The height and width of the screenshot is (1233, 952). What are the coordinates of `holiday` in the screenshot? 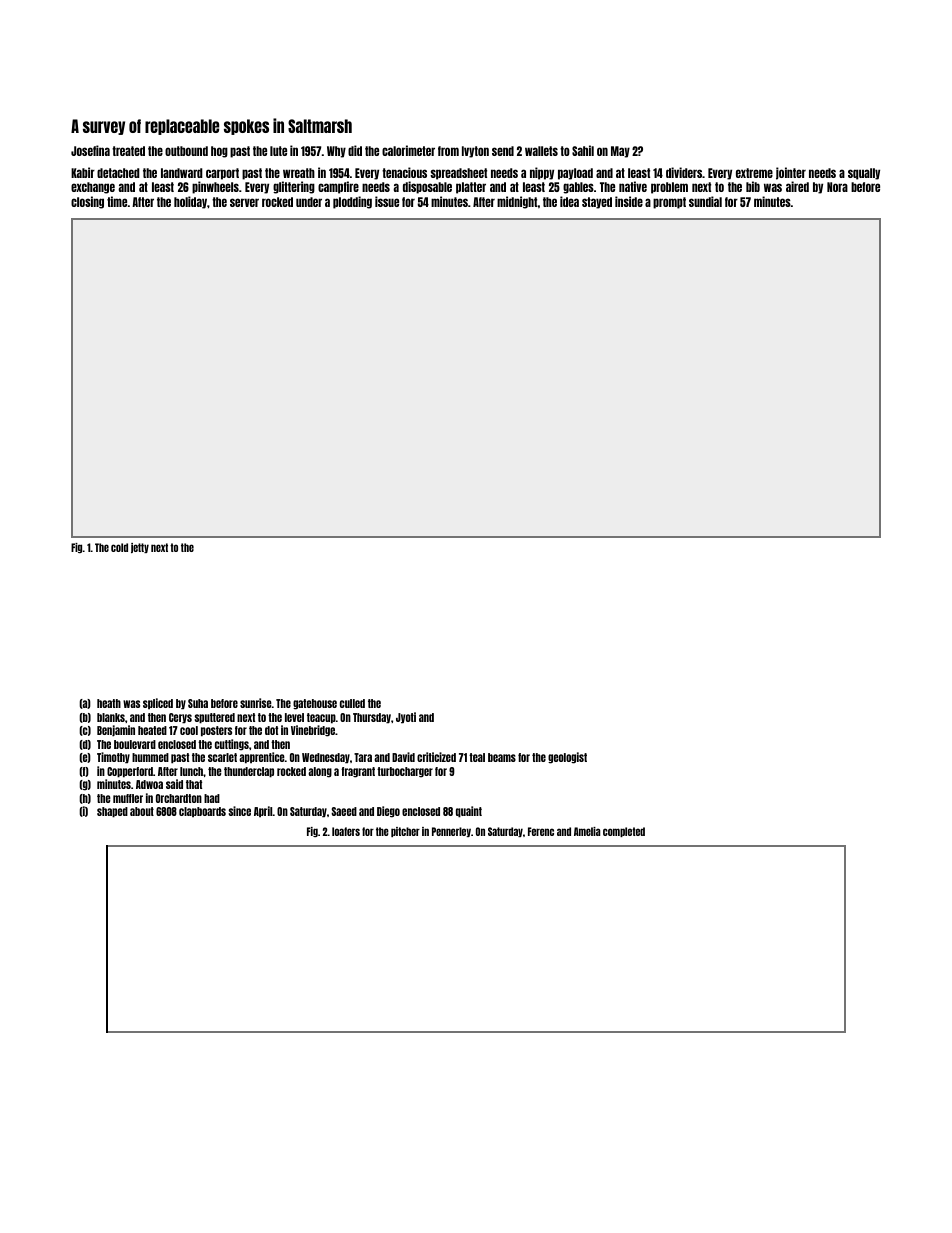 It's located at (190, 202).
